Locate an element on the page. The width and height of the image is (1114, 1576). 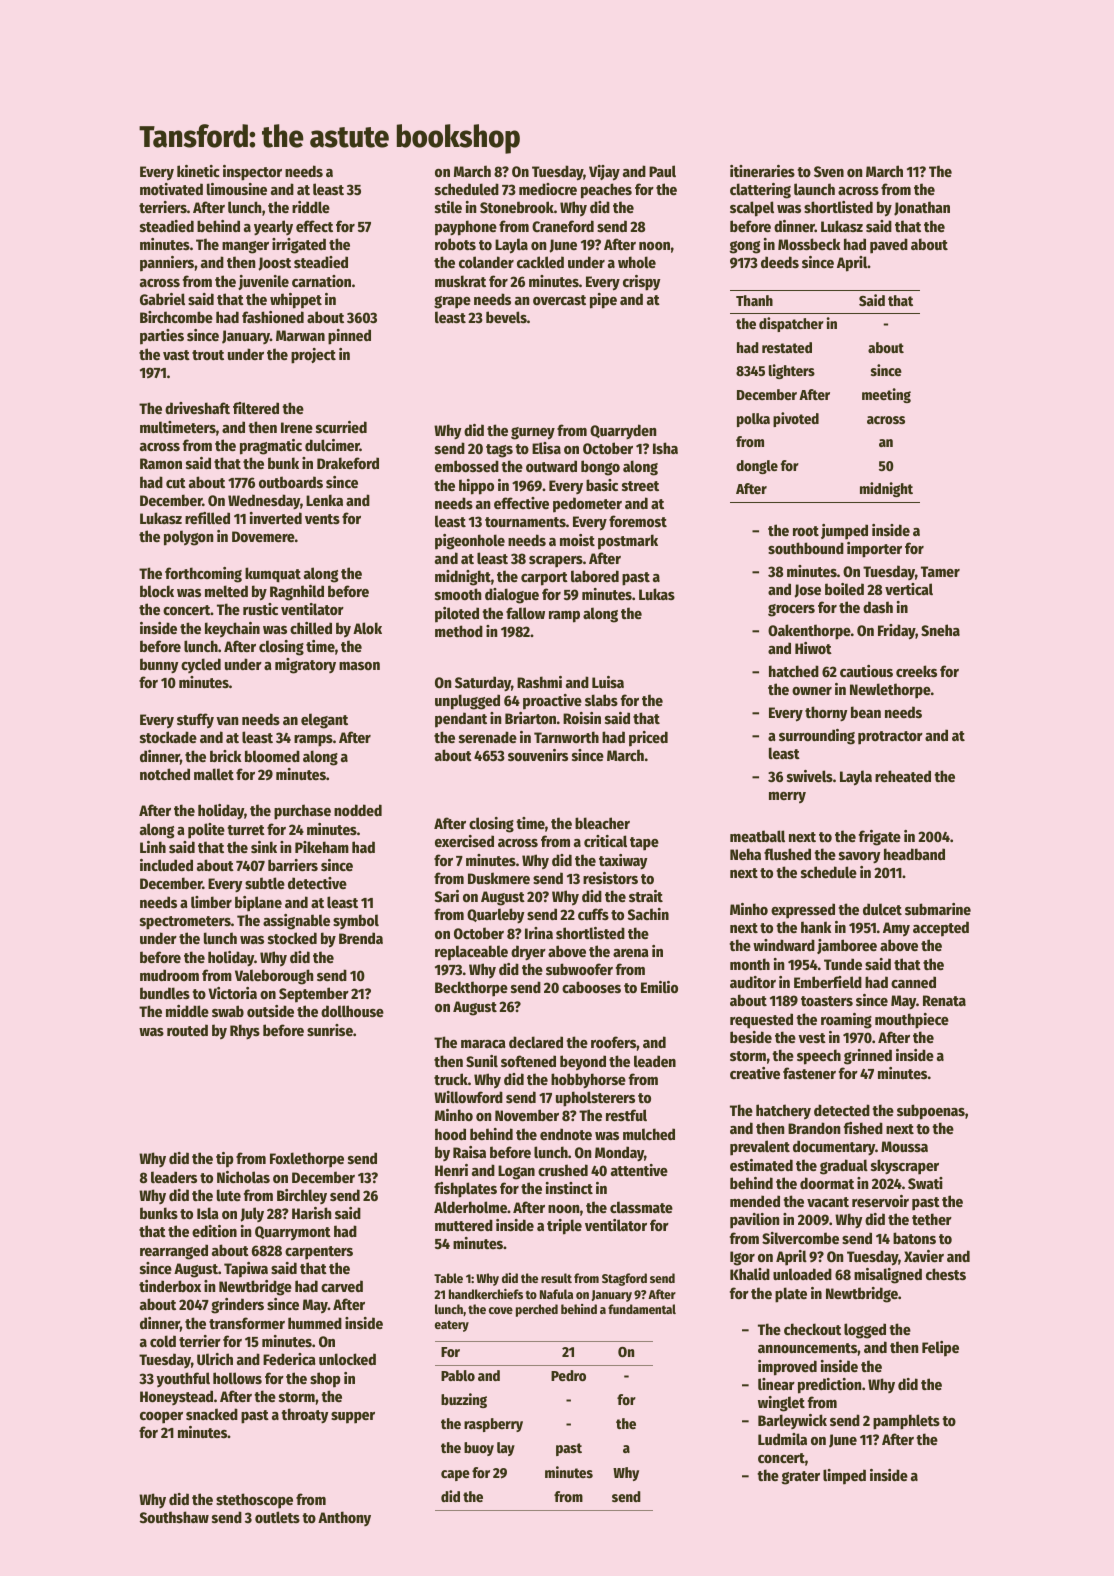
jumped is located at coordinates (844, 532).
